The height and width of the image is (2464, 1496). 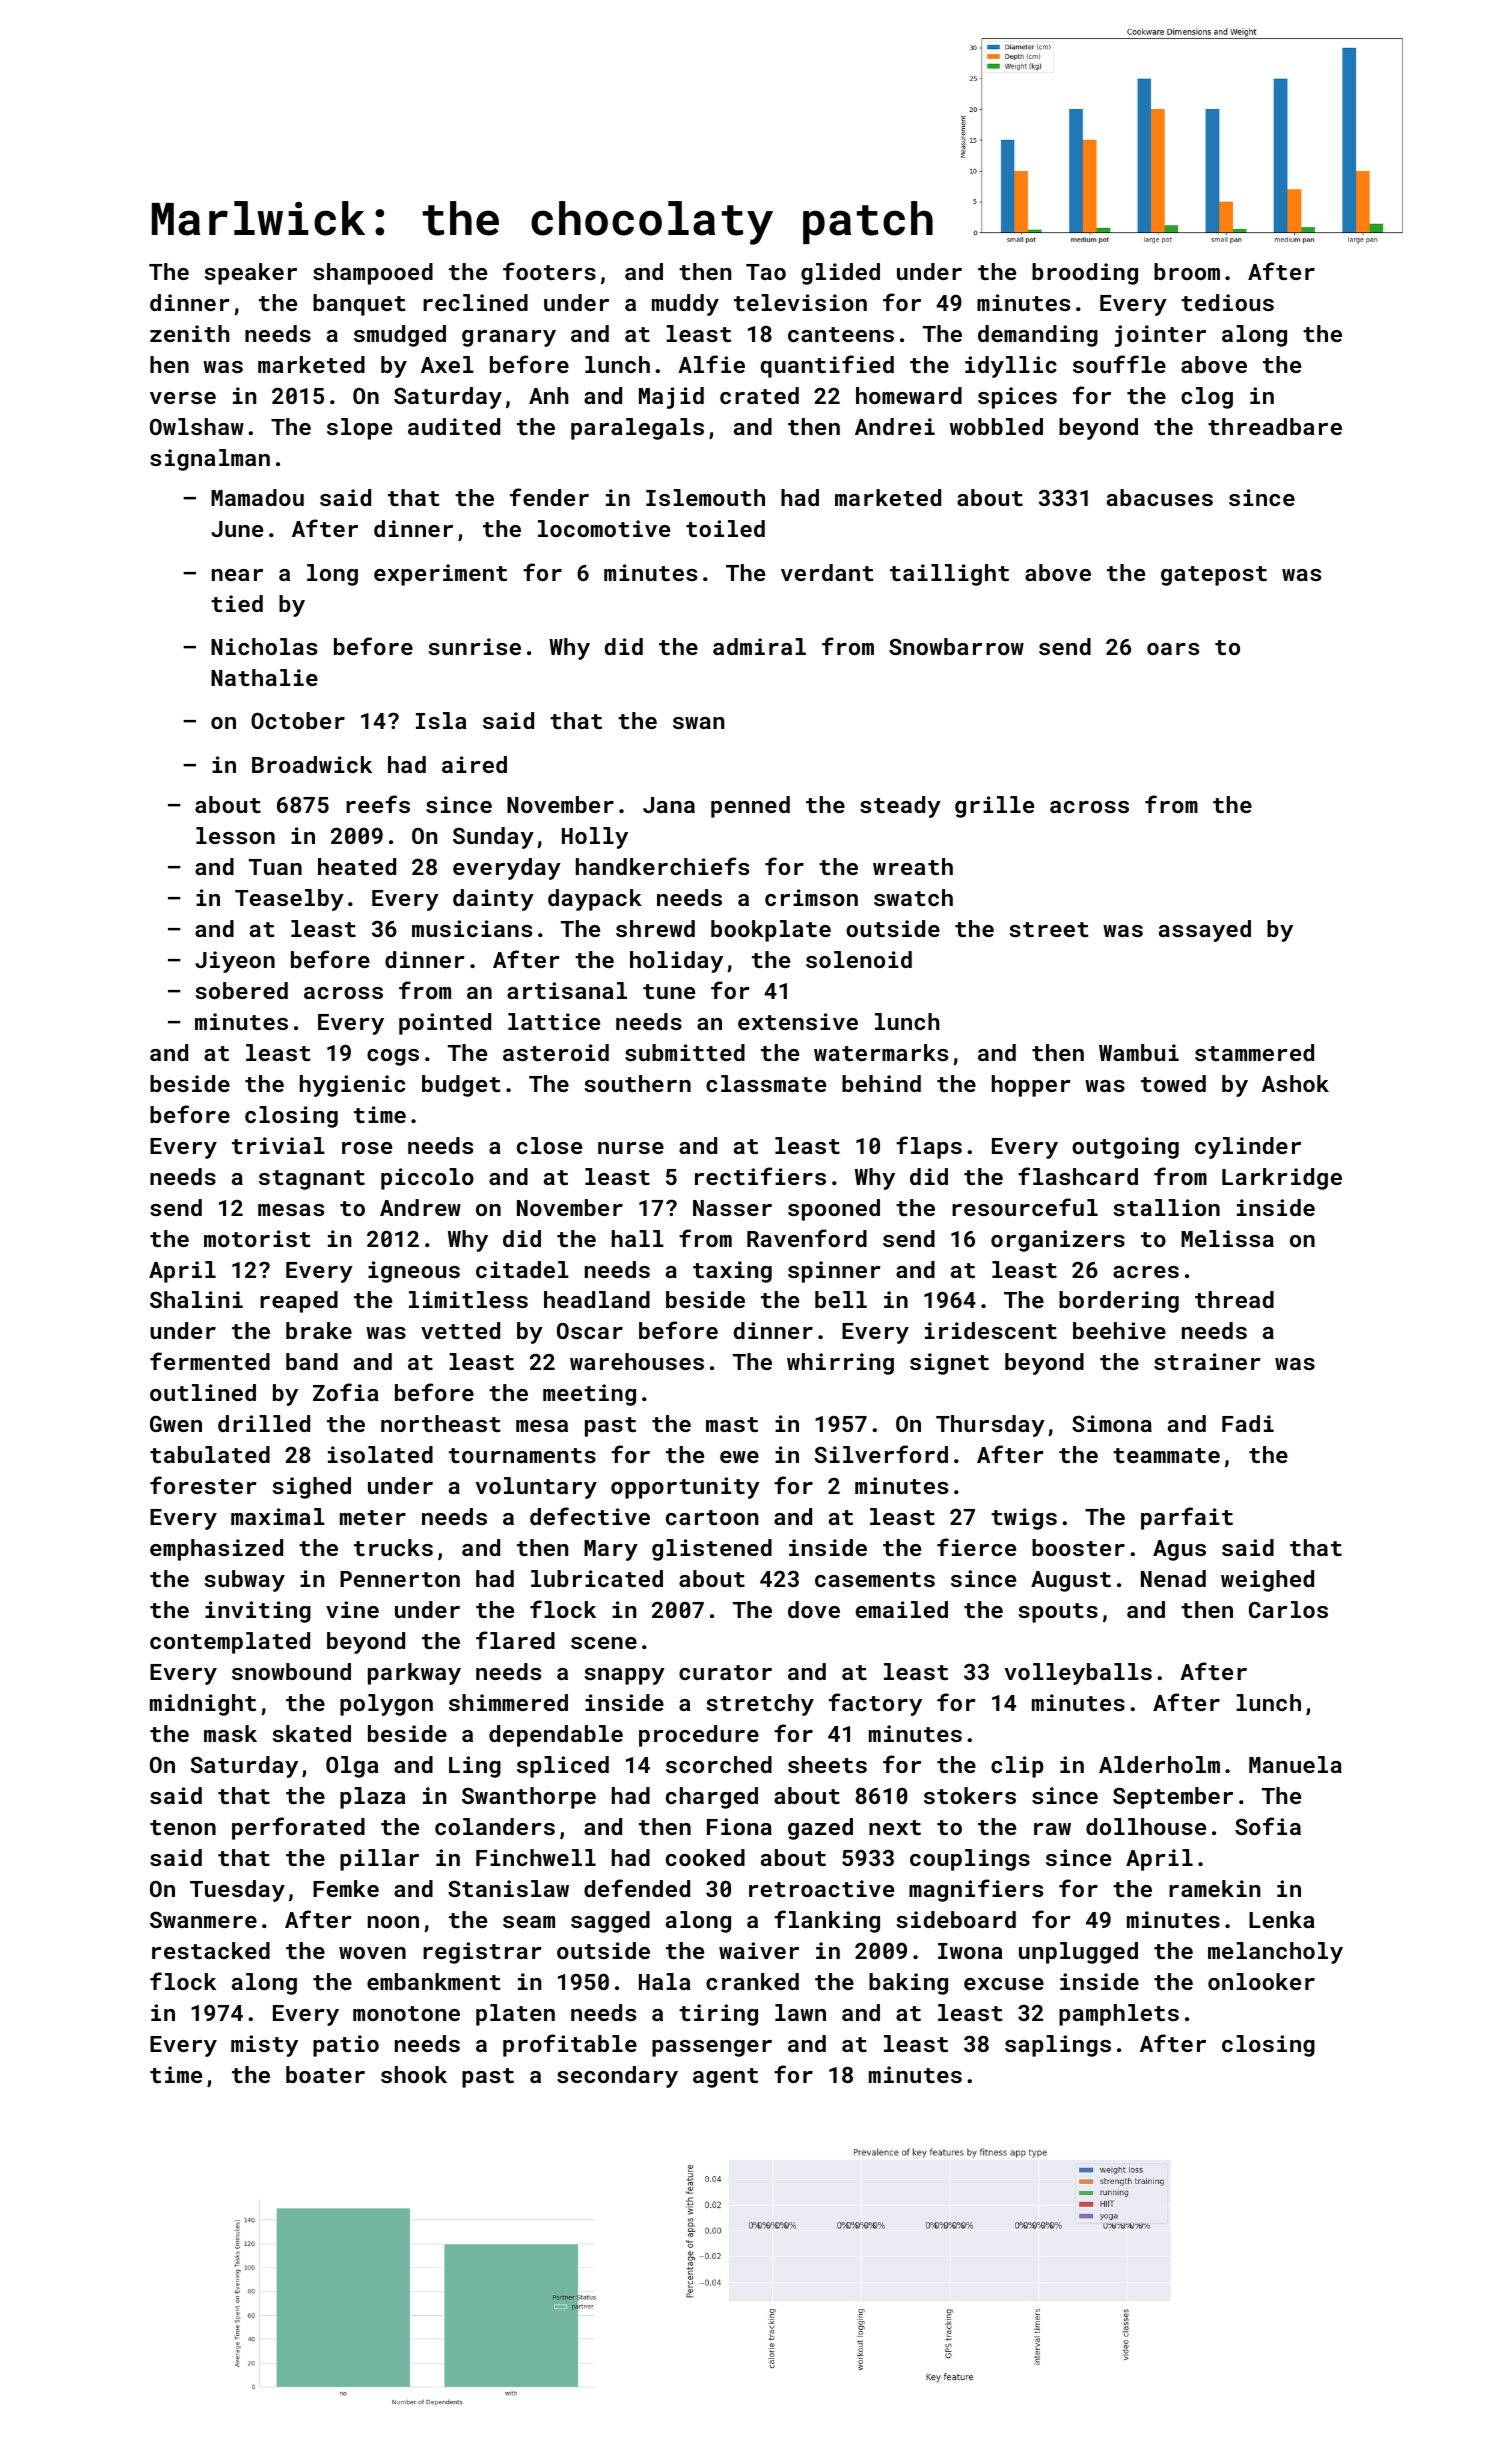 I want to click on Jana, so click(x=669, y=805).
